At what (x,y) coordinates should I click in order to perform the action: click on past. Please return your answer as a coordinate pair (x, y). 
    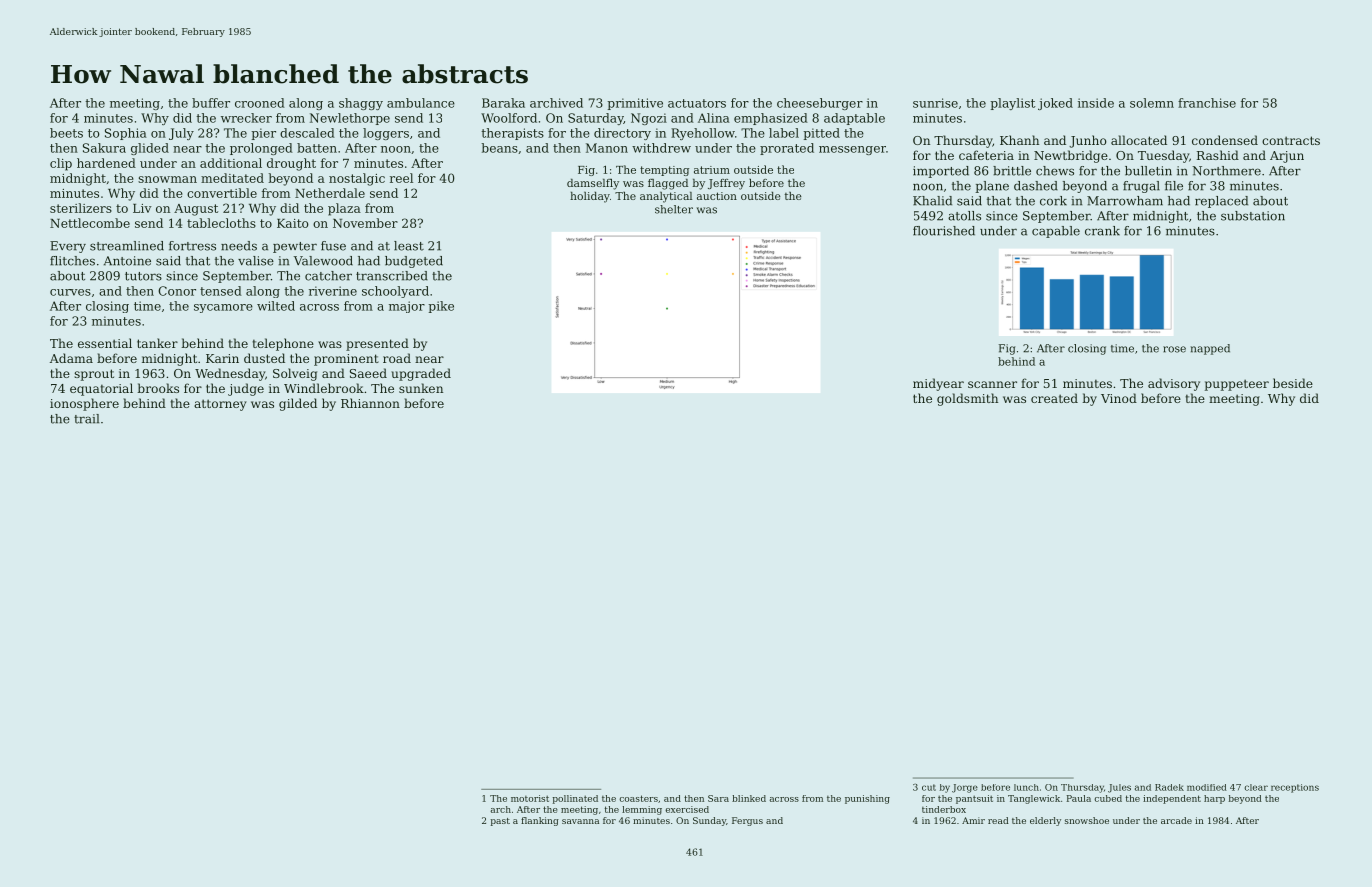
    Looking at the image, I should click on (500, 822).
